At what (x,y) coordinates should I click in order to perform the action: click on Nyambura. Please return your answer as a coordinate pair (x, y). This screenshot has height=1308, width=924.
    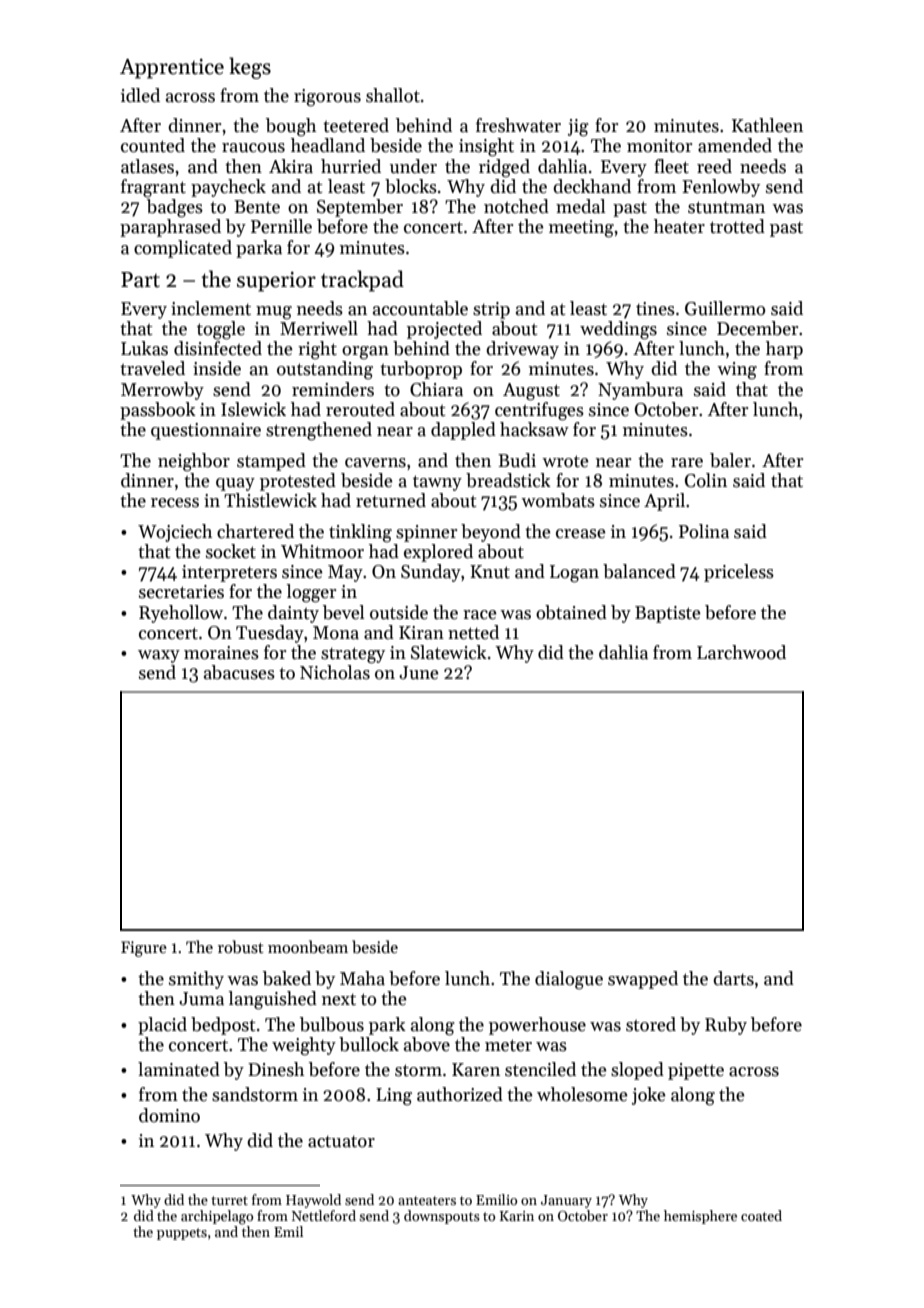
    Looking at the image, I should click on (640, 391).
